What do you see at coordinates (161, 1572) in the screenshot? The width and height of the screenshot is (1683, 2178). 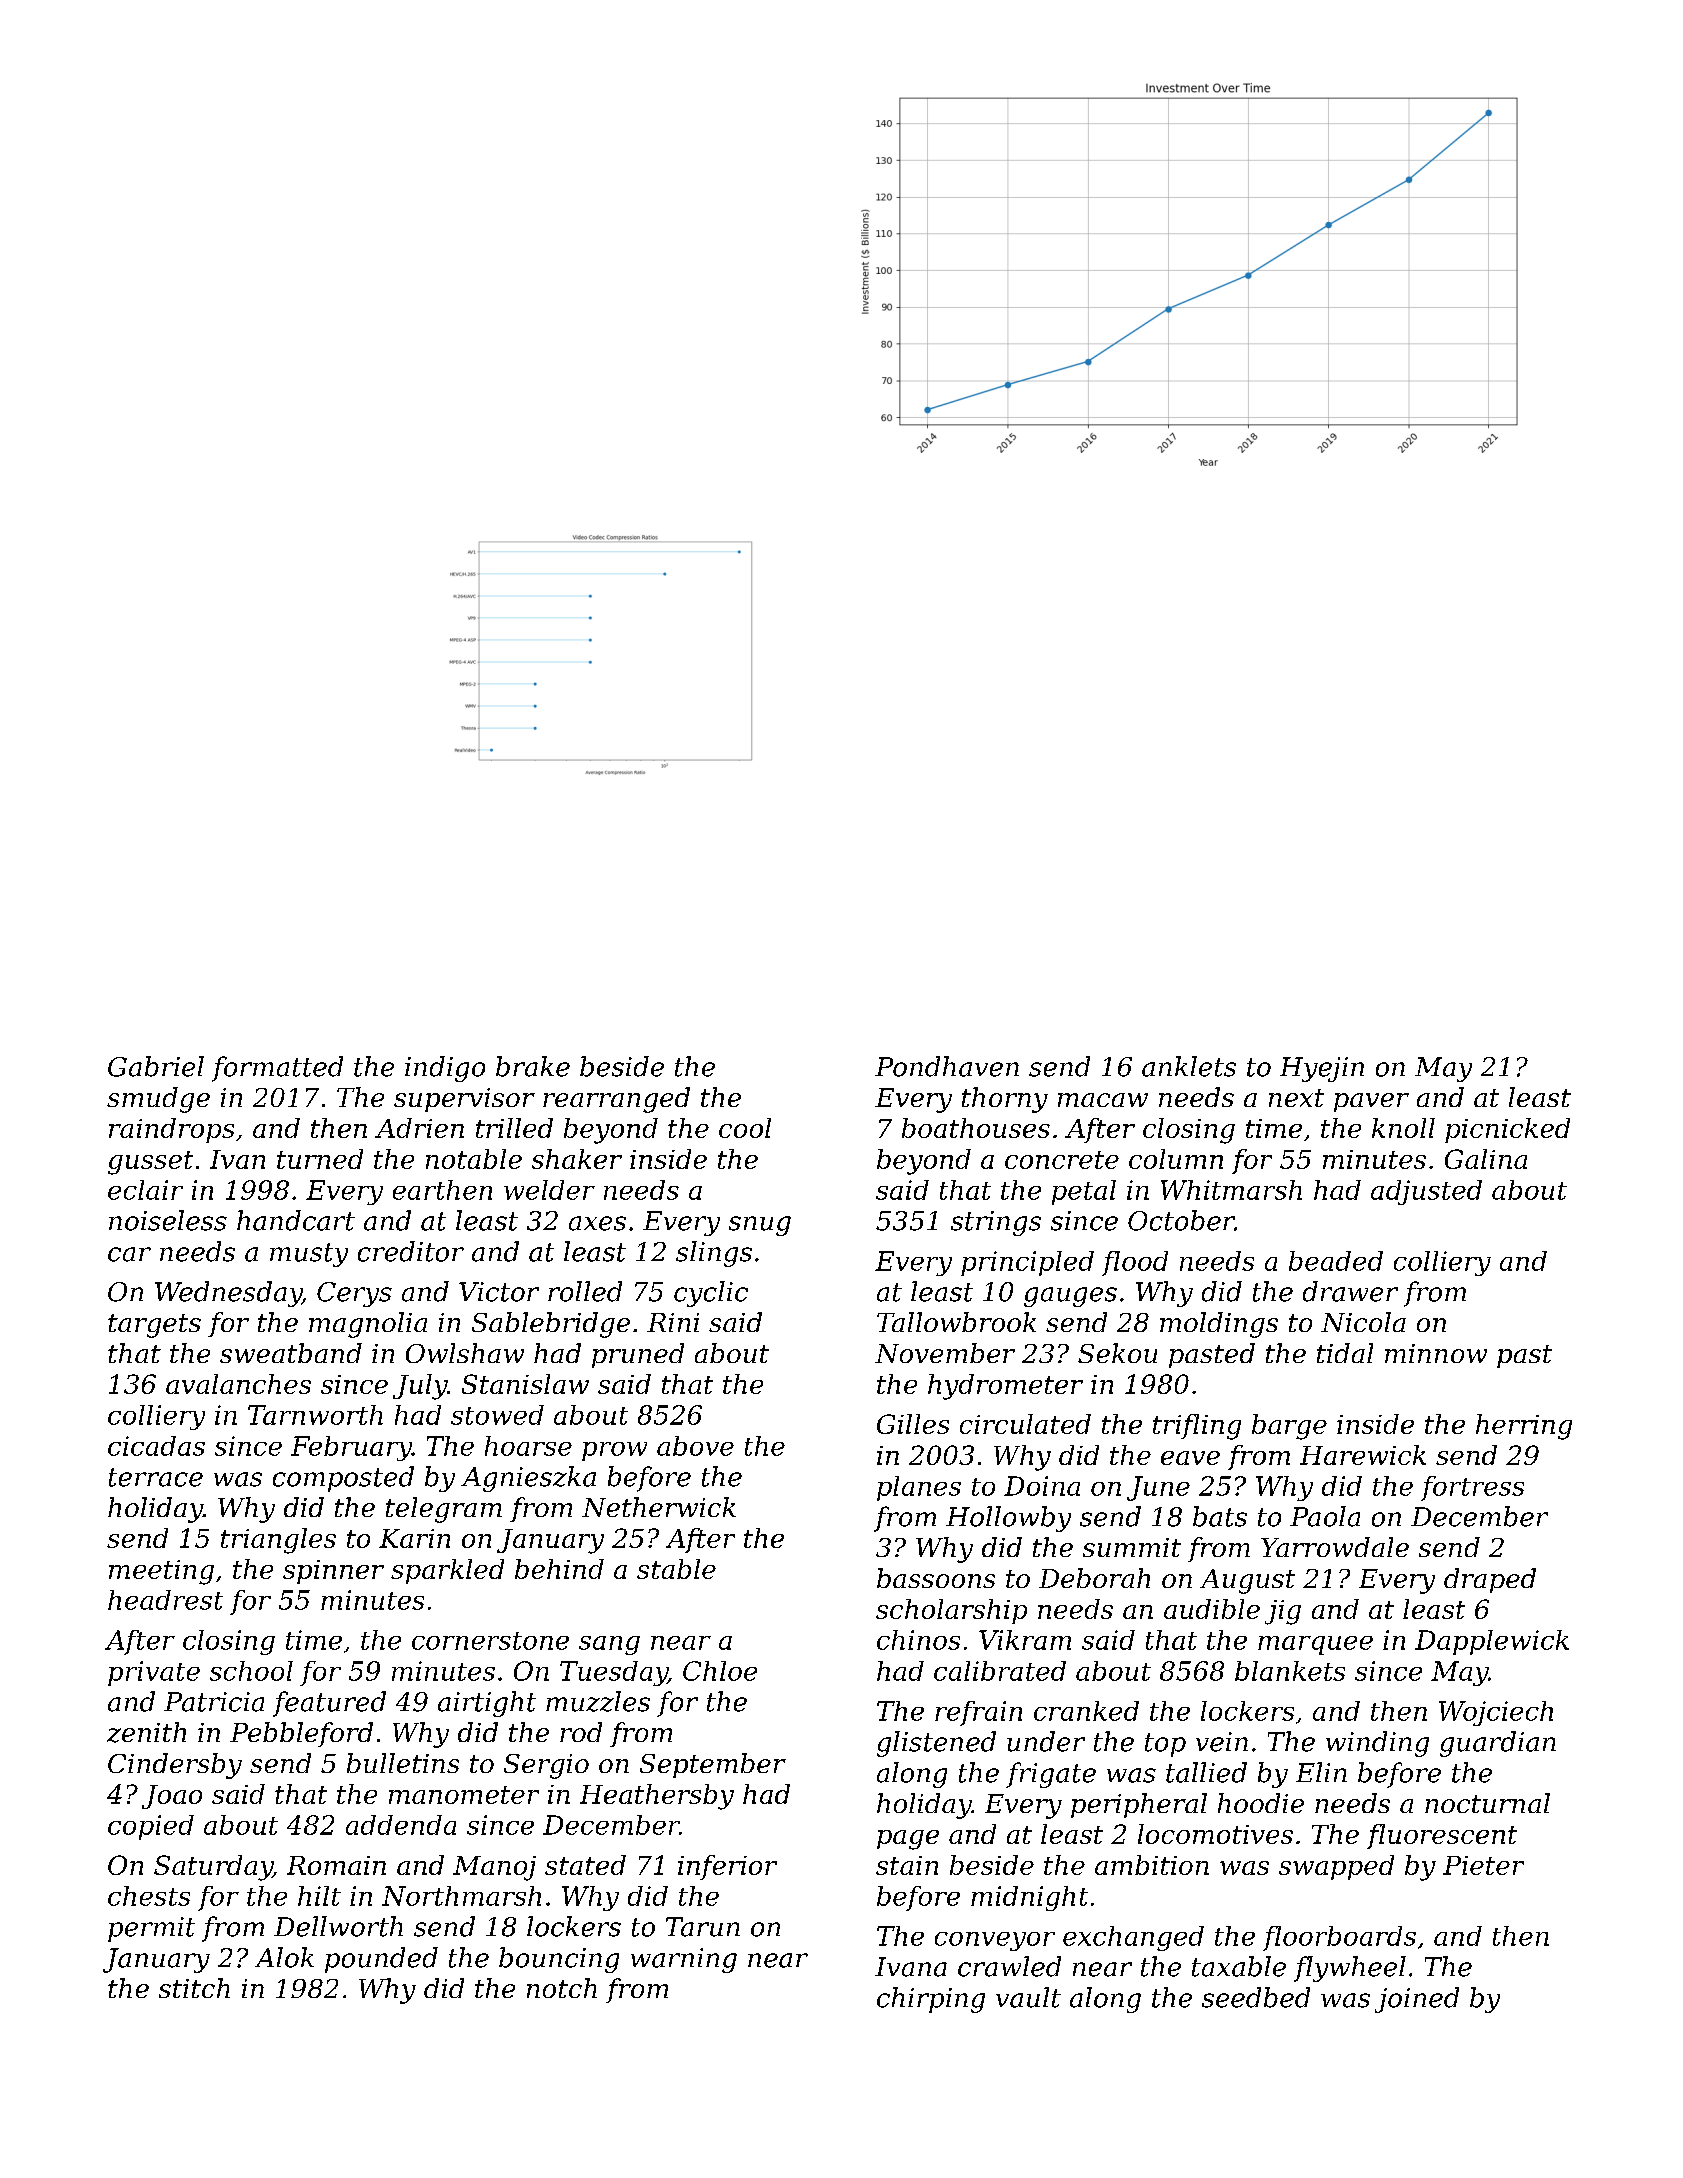 I see `meeting` at bounding box center [161, 1572].
